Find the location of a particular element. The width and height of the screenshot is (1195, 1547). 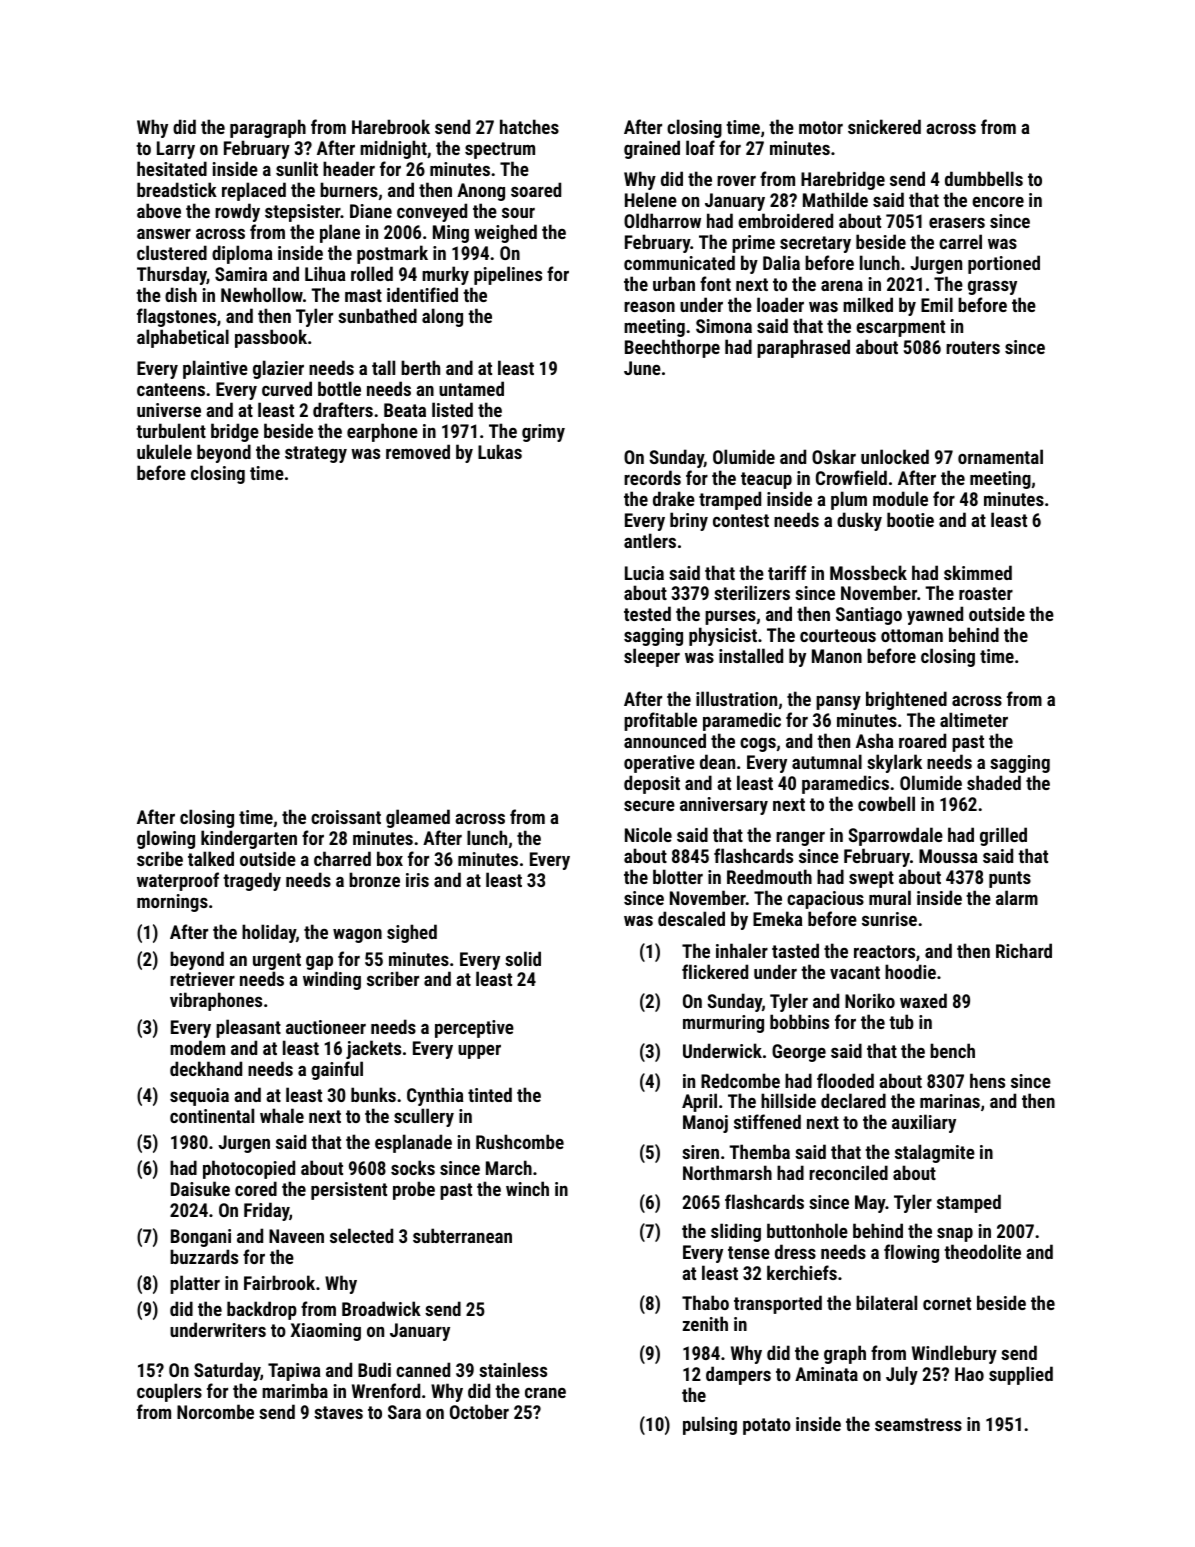

Thursday is located at coordinates (172, 275).
